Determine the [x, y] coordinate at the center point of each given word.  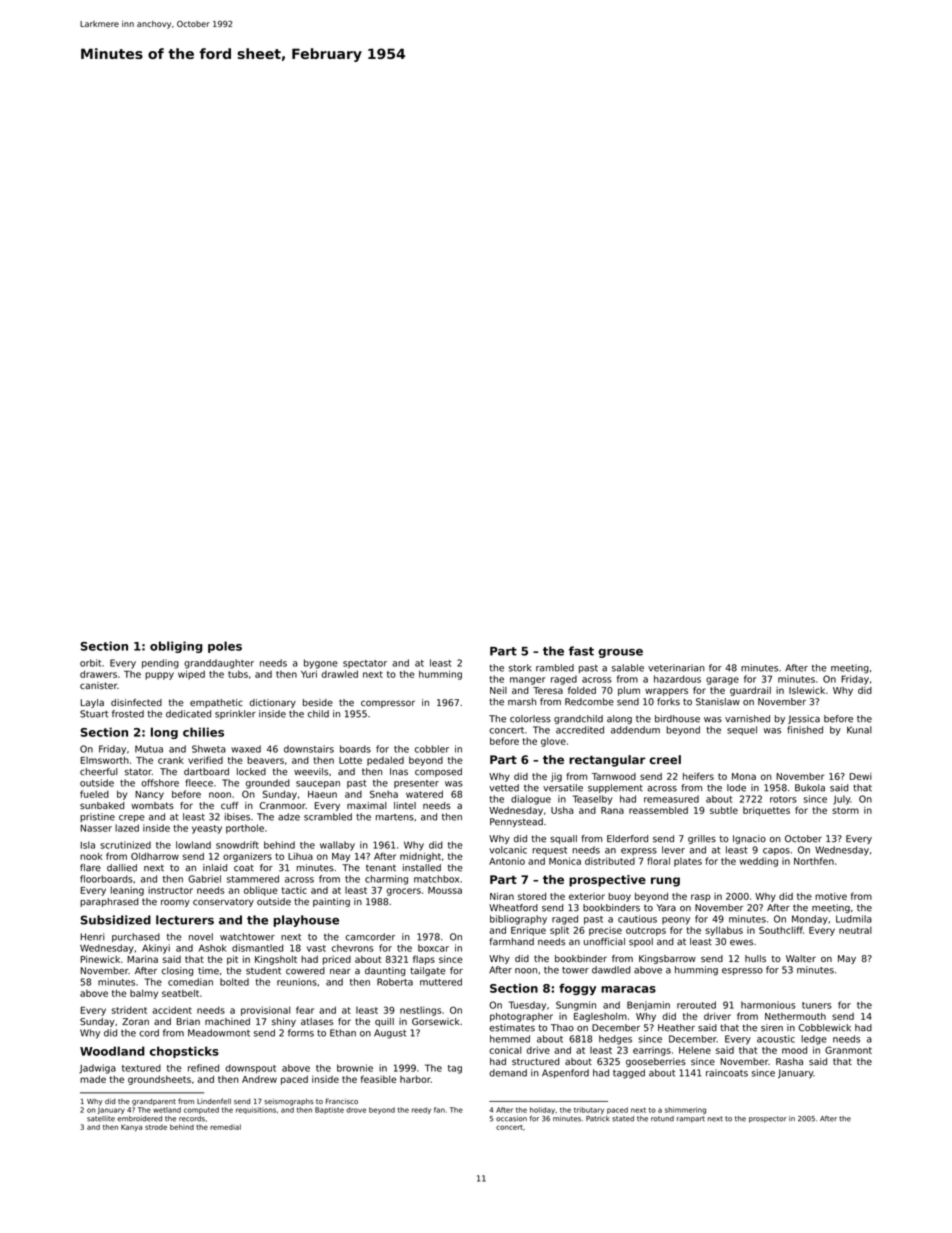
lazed [127, 828]
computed [201, 1110]
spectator [365, 664]
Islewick [807, 690]
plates [688, 862]
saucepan [318, 784]
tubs [238, 674]
